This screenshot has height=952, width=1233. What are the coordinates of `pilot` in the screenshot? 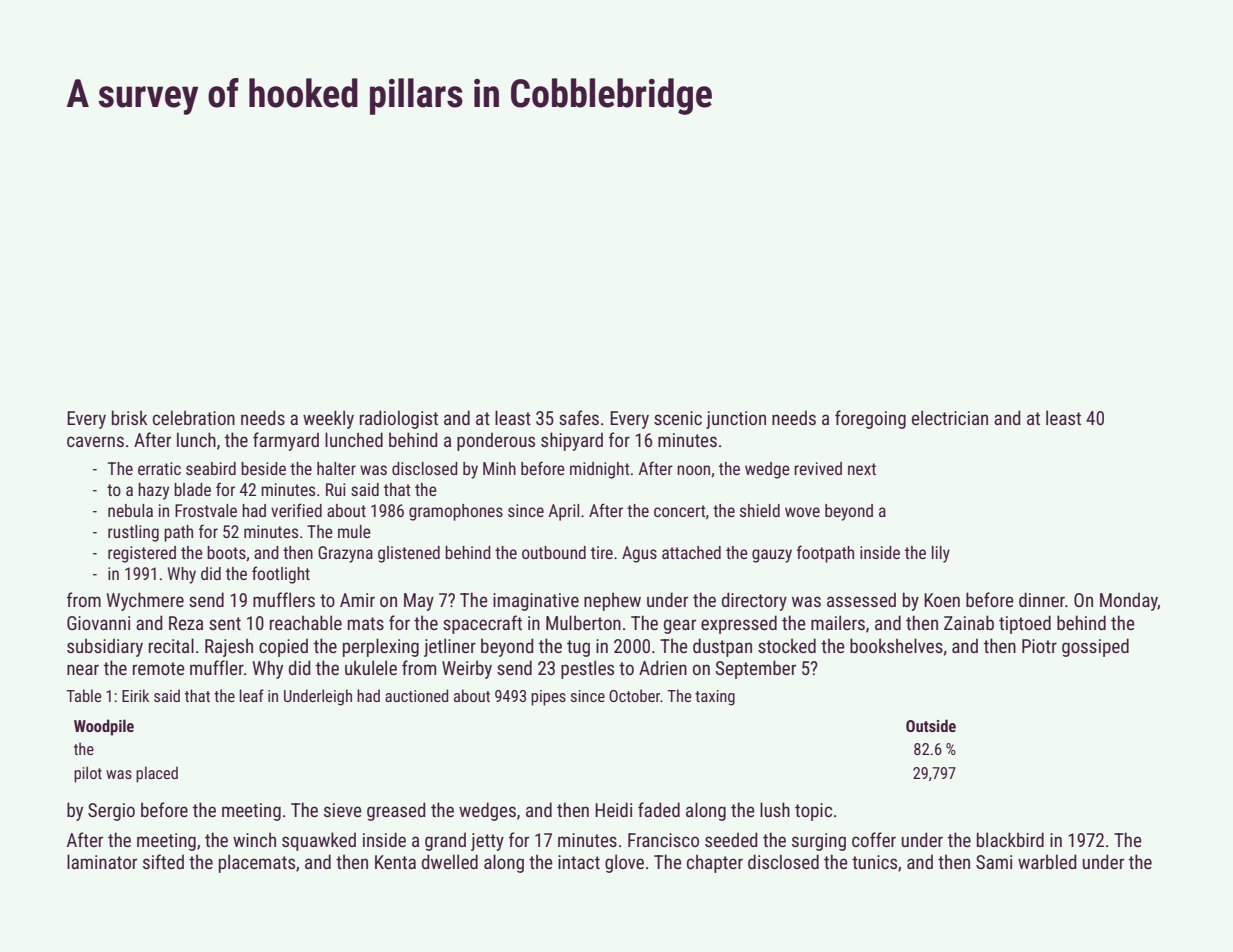 It's located at (88, 774).
